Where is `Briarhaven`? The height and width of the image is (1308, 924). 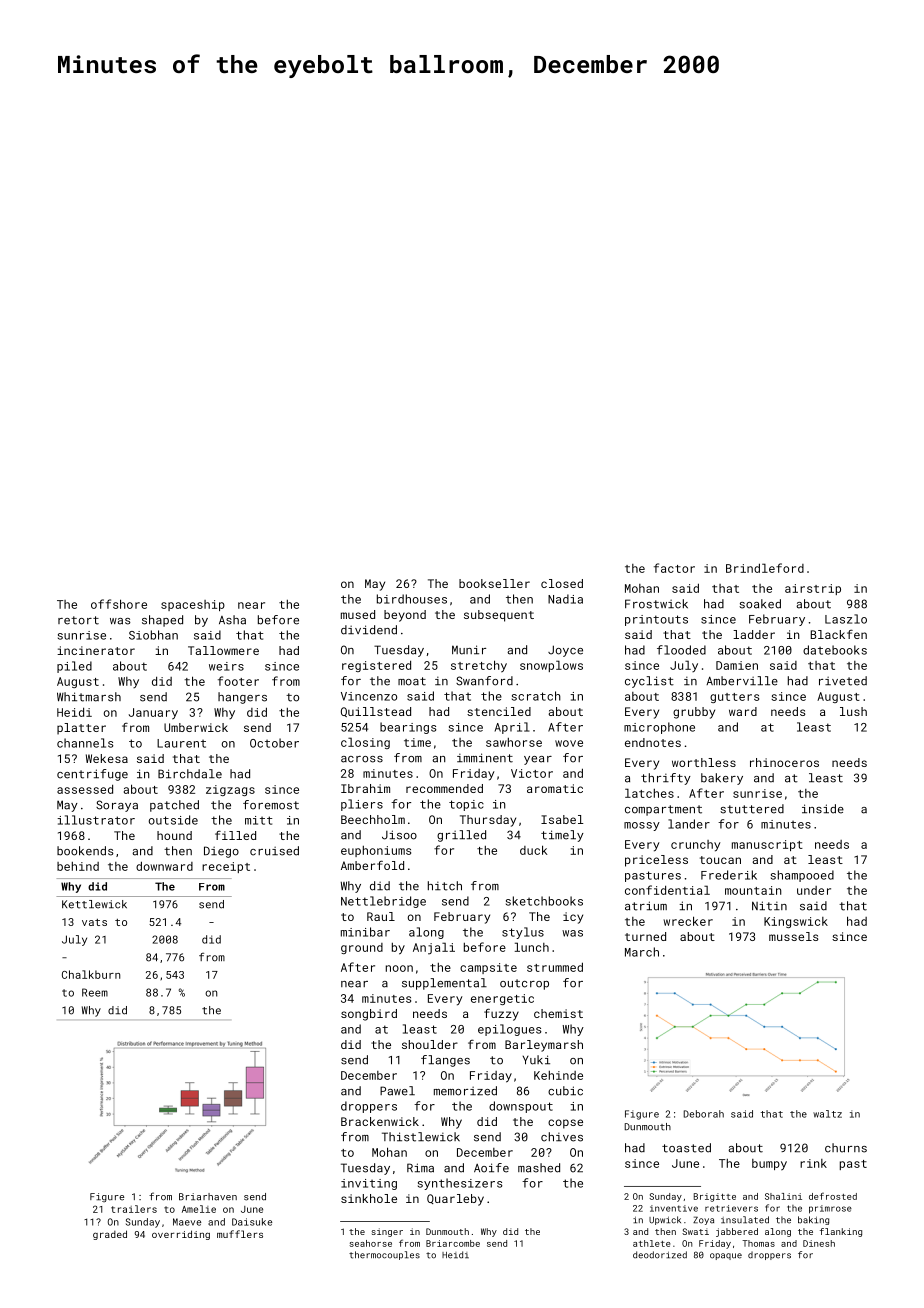
Briarhaven is located at coordinates (208, 1197).
